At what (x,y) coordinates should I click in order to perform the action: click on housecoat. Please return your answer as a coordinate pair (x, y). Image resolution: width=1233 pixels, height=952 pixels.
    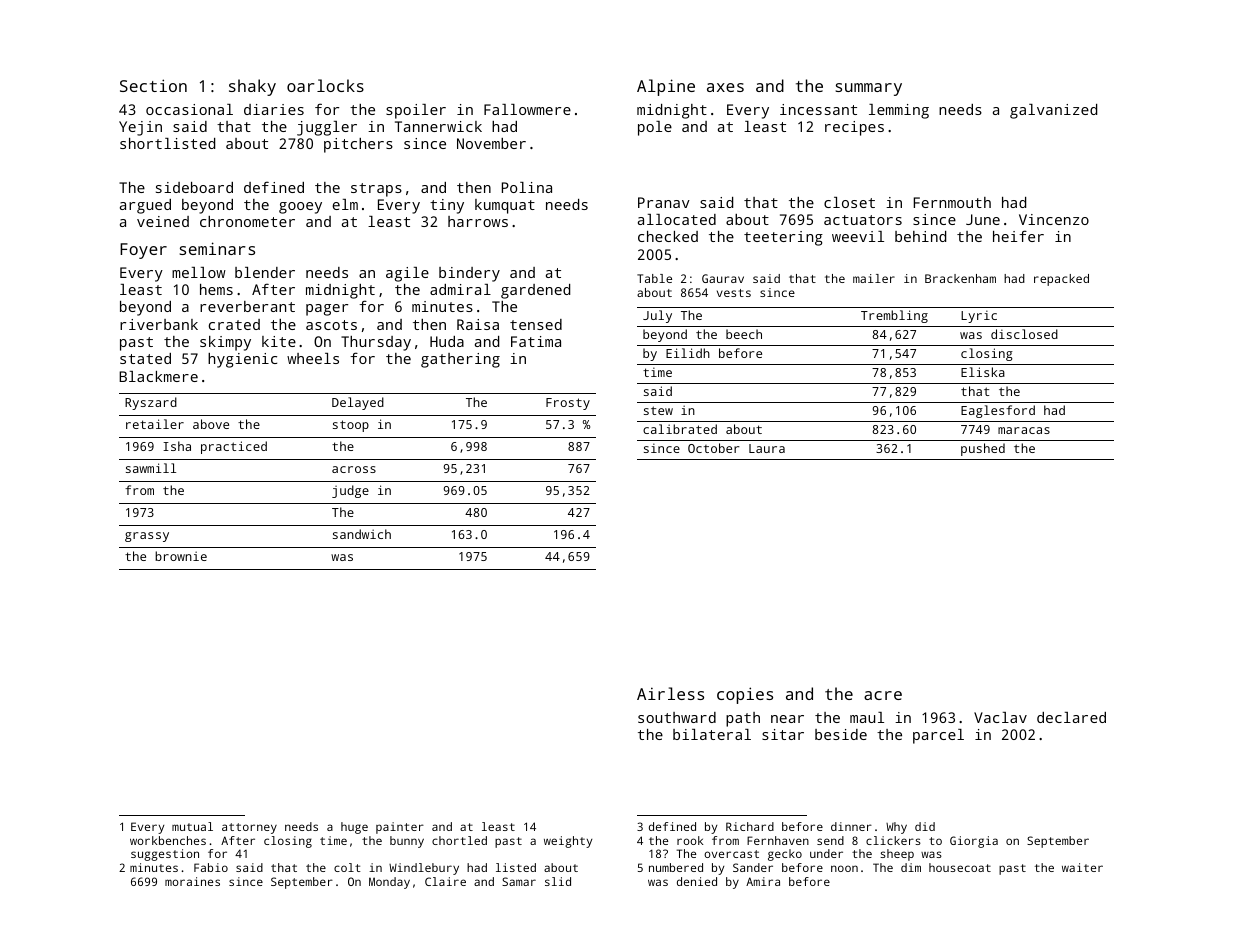
    Looking at the image, I should click on (960, 867).
